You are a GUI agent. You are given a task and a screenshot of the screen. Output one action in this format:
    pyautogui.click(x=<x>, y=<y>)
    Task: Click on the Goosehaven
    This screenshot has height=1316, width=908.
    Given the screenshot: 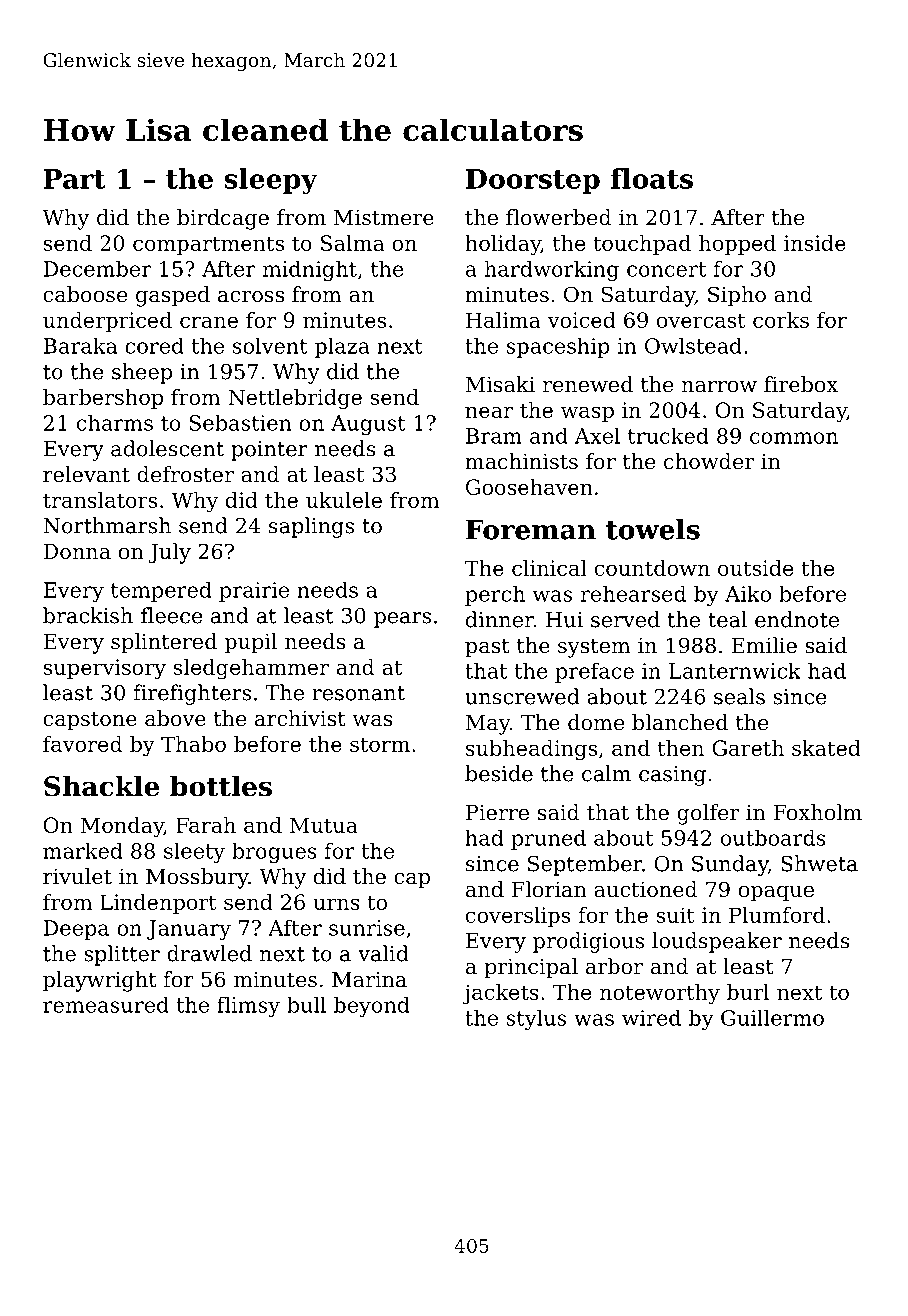 What is the action you would take?
    pyautogui.click(x=529, y=487)
